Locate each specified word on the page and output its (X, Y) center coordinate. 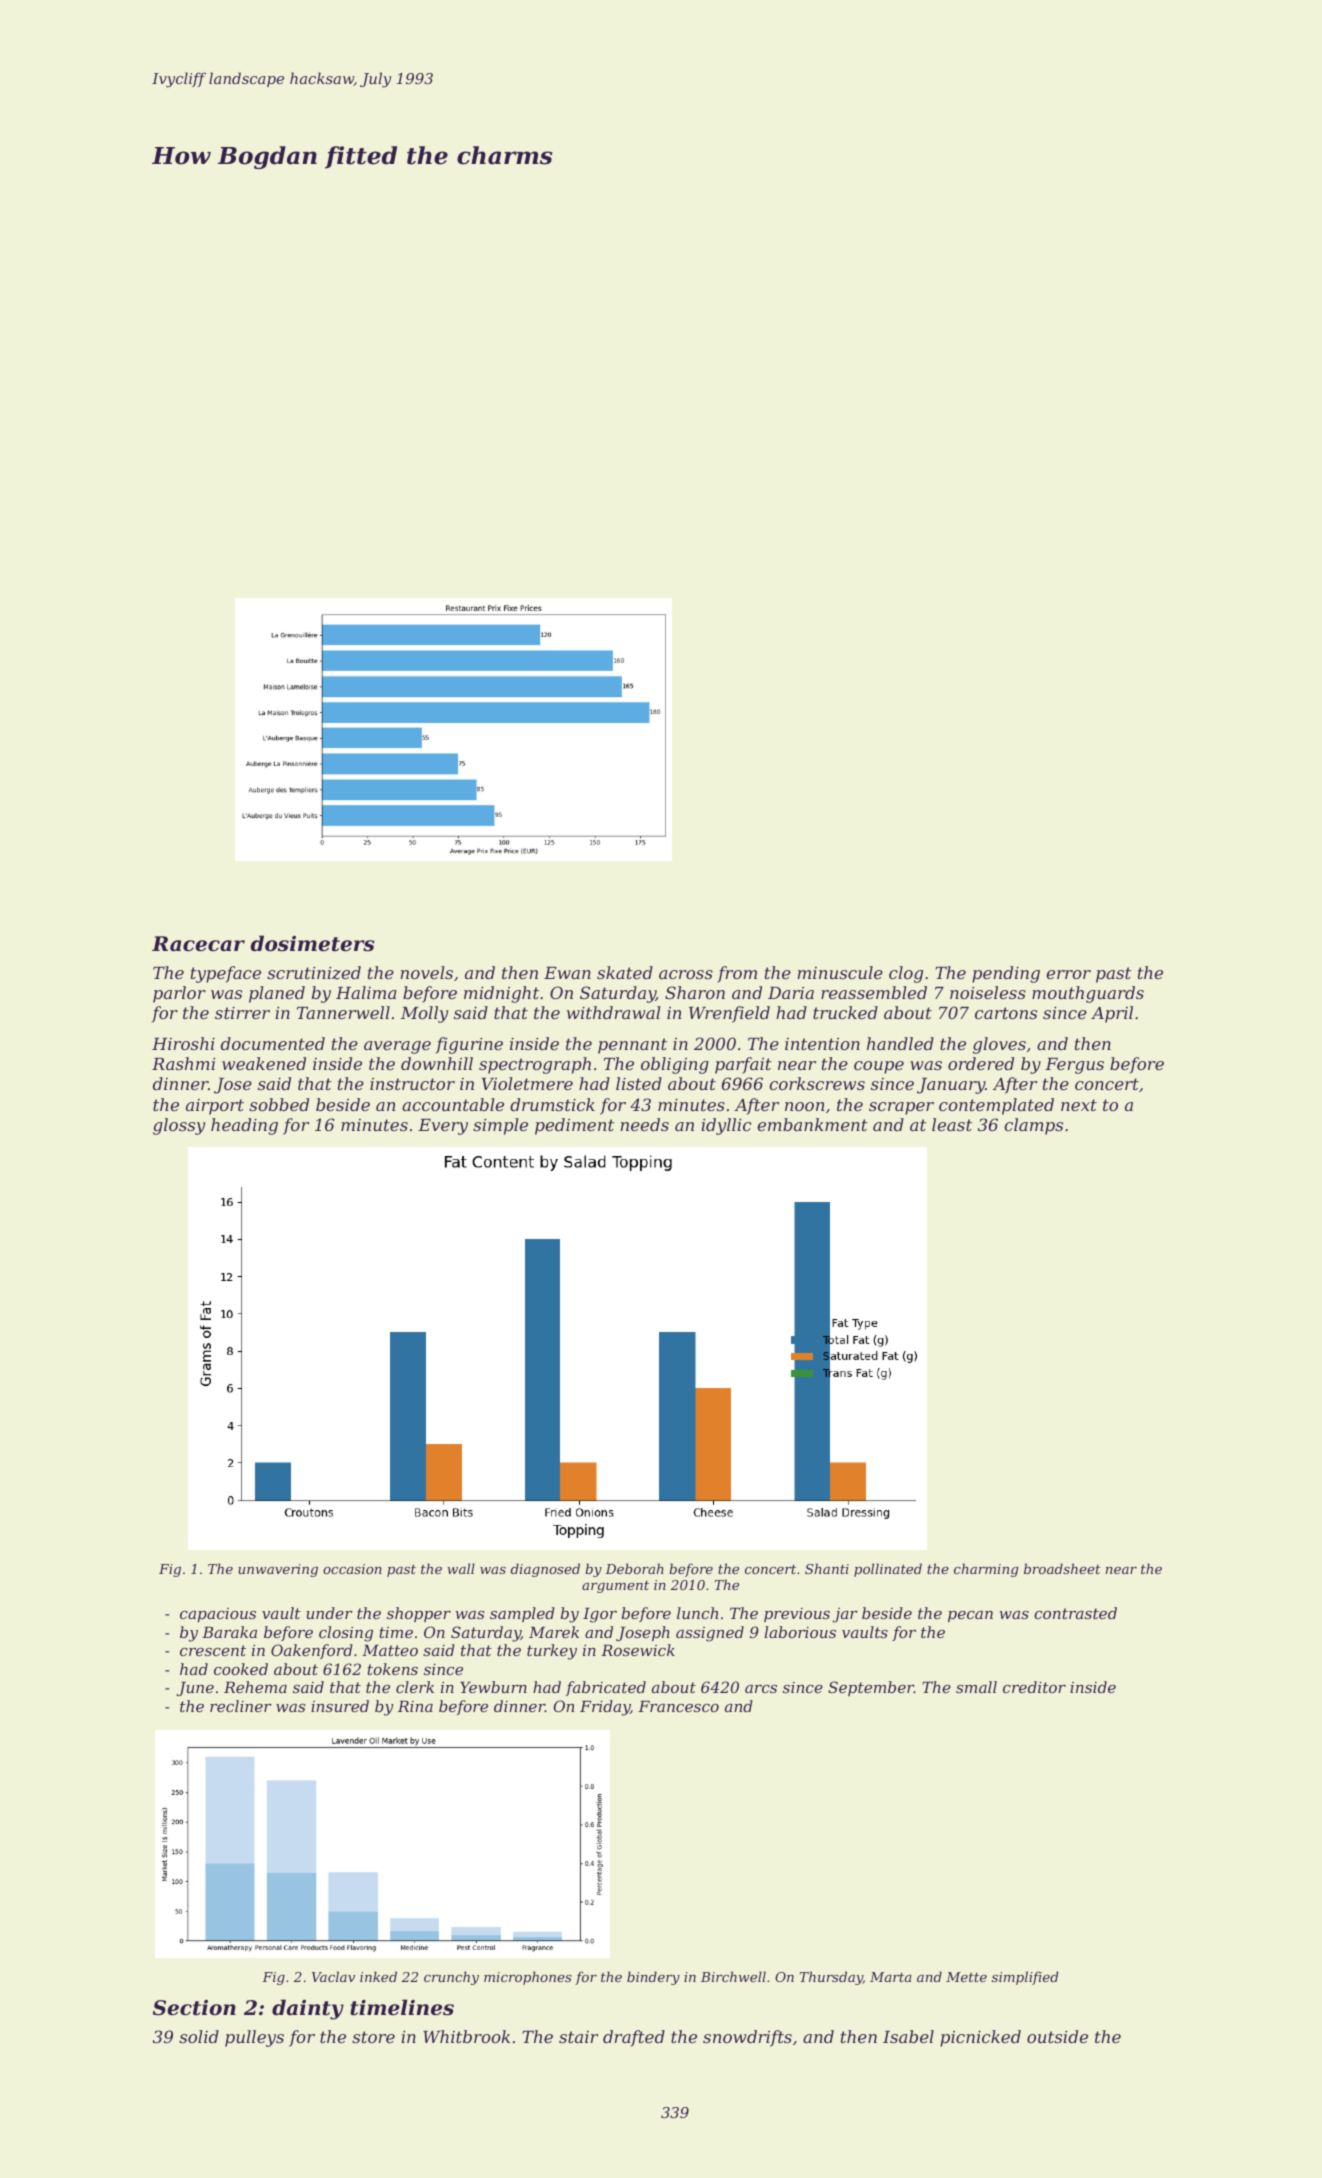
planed (277, 994)
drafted (634, 2038)
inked (378, 1976)
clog (906, 974)
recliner (241, 1706)
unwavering (278, 1570)
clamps (1033, 1126)
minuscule (840, 972)
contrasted (1075, 1613)
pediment (574, 1126)
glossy (179, 1126)
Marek (554, 1632)
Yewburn (493, 1687)
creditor (1034, 1687)
